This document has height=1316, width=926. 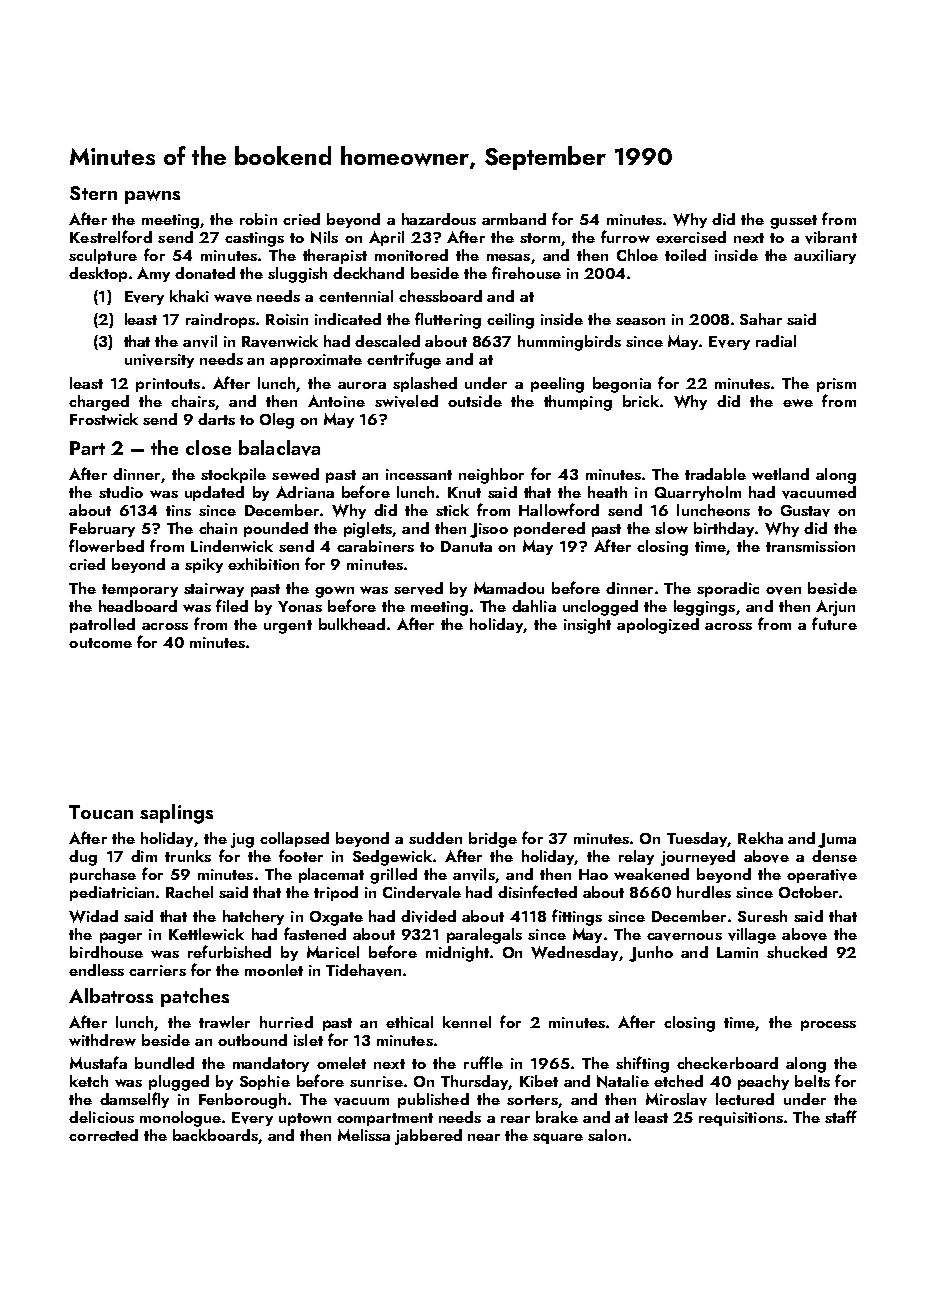 What do you see at coordinates (428, 1137) in the document?
I see `jabbered` at bounding box center [428, 1137].
